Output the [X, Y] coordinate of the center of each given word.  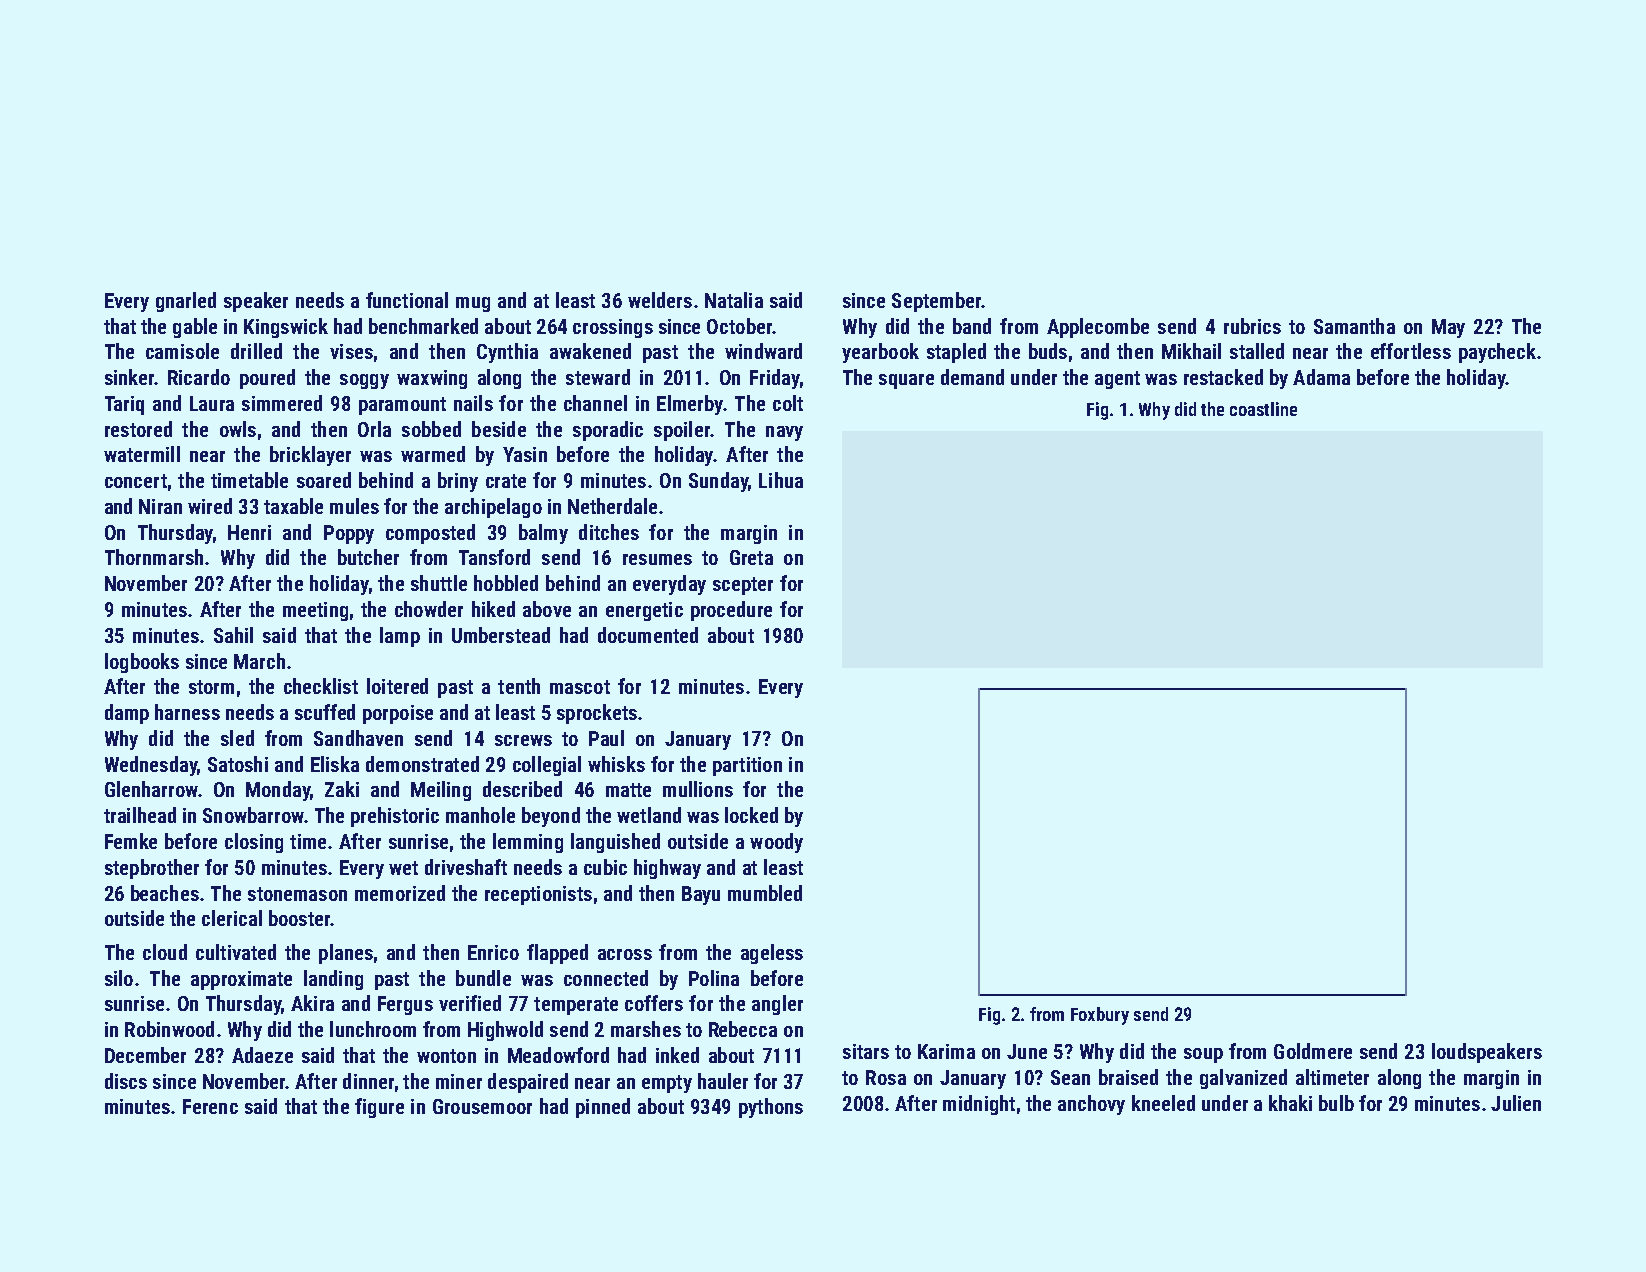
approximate [241, 980]
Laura [212, 403]
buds [1048, 351]
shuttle [439, 583]
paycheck [1497, 353]
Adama [1321, 377]
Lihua [781, 480]
